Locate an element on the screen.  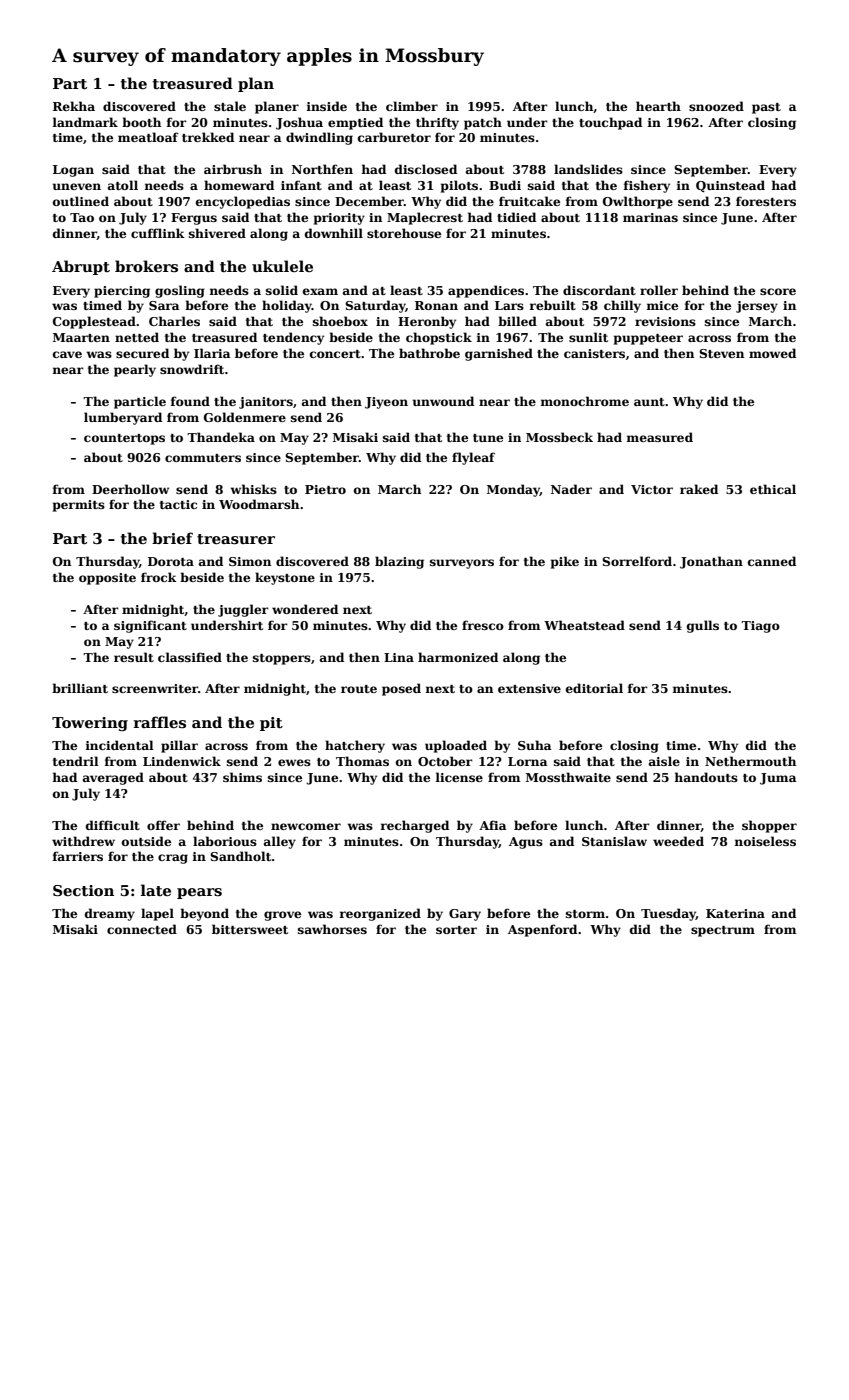
Copplestead is located at coordinates (94, 322).
